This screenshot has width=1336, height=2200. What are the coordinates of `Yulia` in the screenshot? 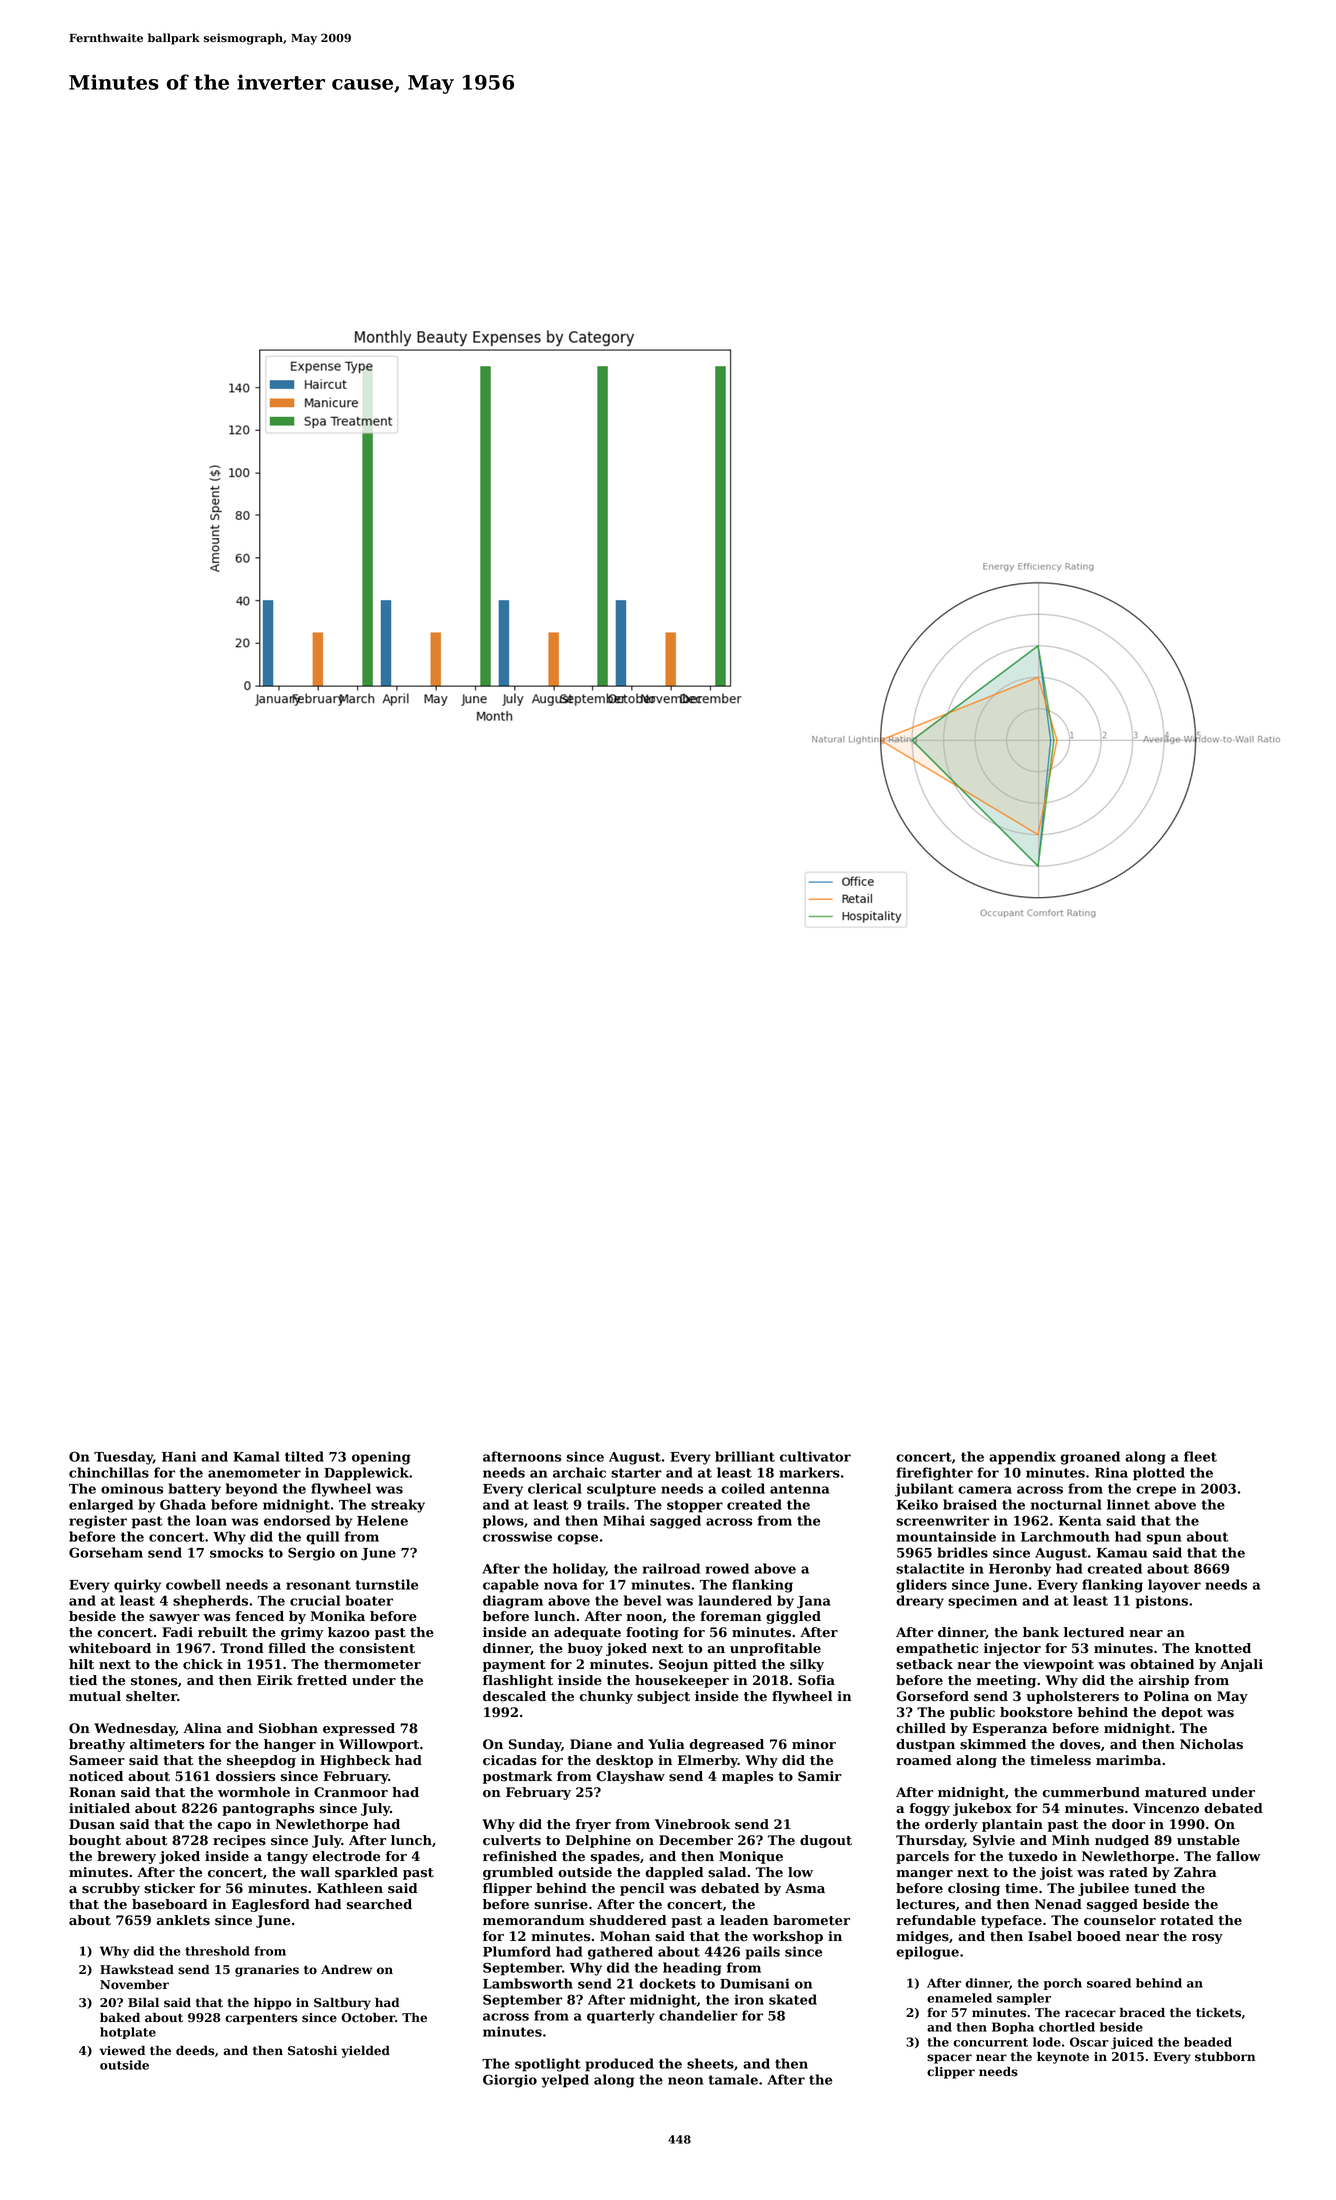 It's located at (666, 1744).
